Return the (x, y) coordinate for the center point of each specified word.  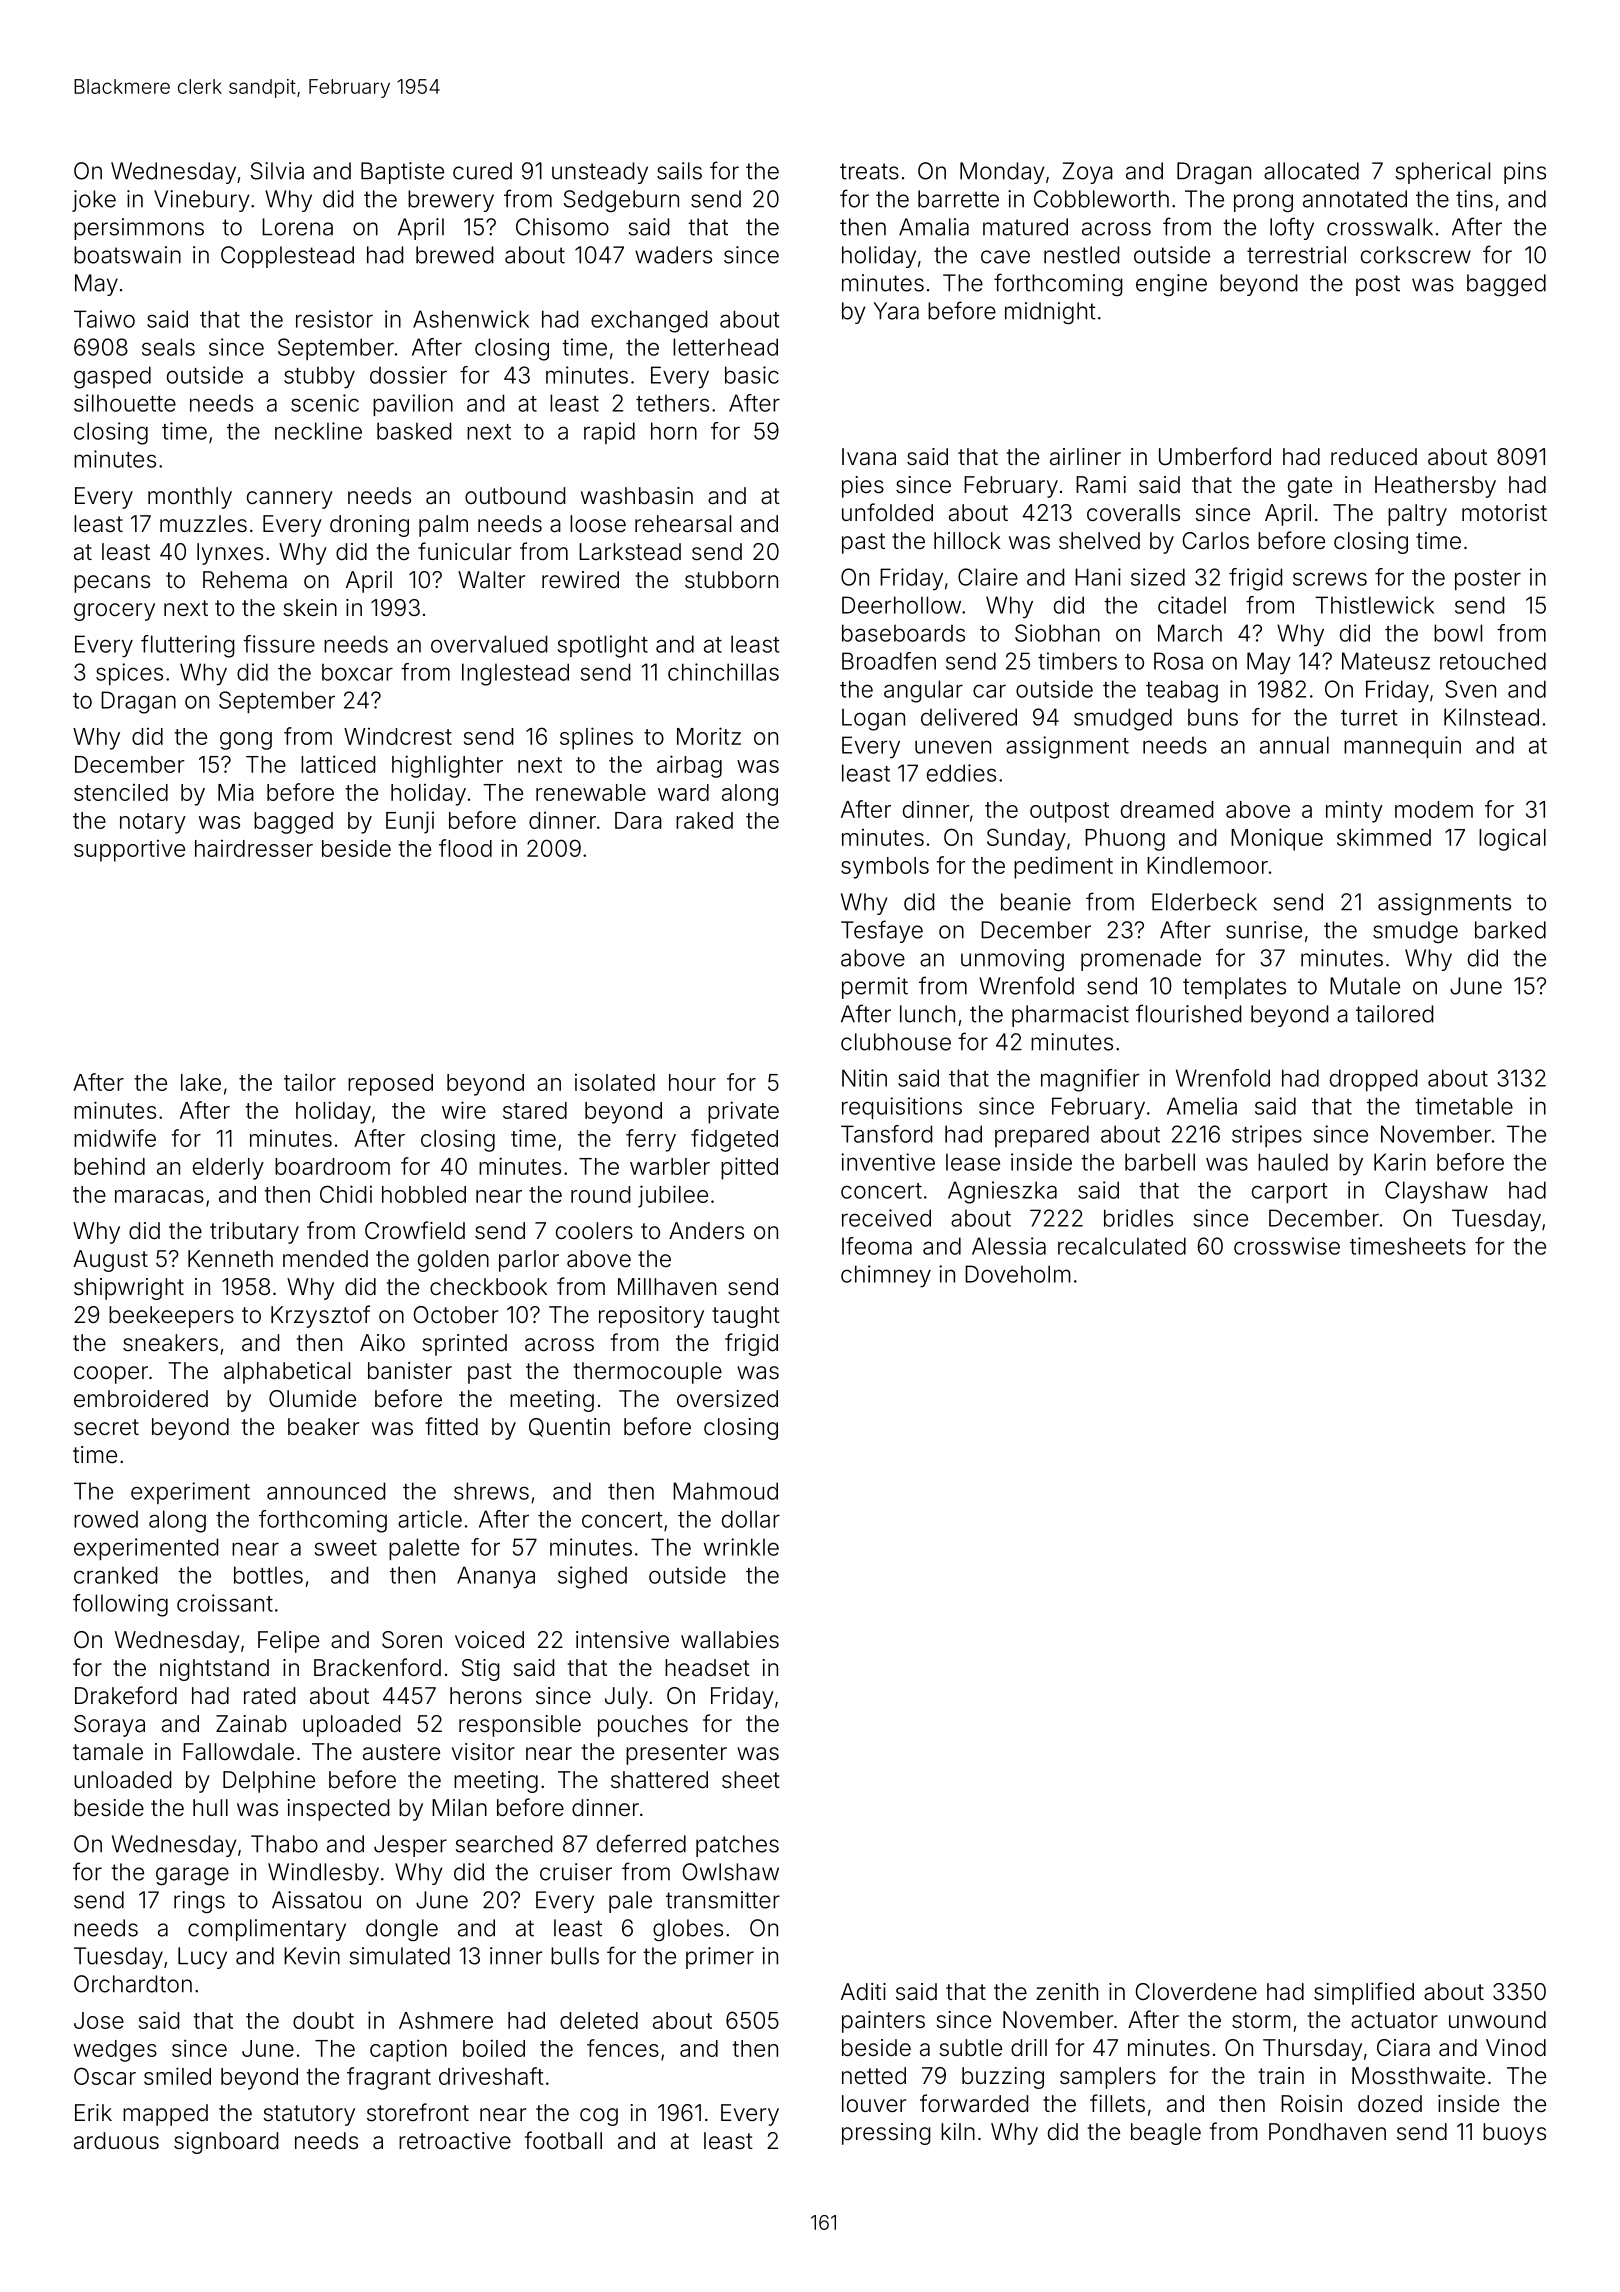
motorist (1504, 513)
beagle (1166, 2134)
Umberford (1215, 456)
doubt (323, 2020)
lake (201, 1082)
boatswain (127, 255)
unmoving (1012, 960)
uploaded (351, 1726)
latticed (338, 764)
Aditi (863, 1991)
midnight (1050, 313)
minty (1354, 811)
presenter (676, 1754)
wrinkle (741, 1547)
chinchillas (723, 672)
